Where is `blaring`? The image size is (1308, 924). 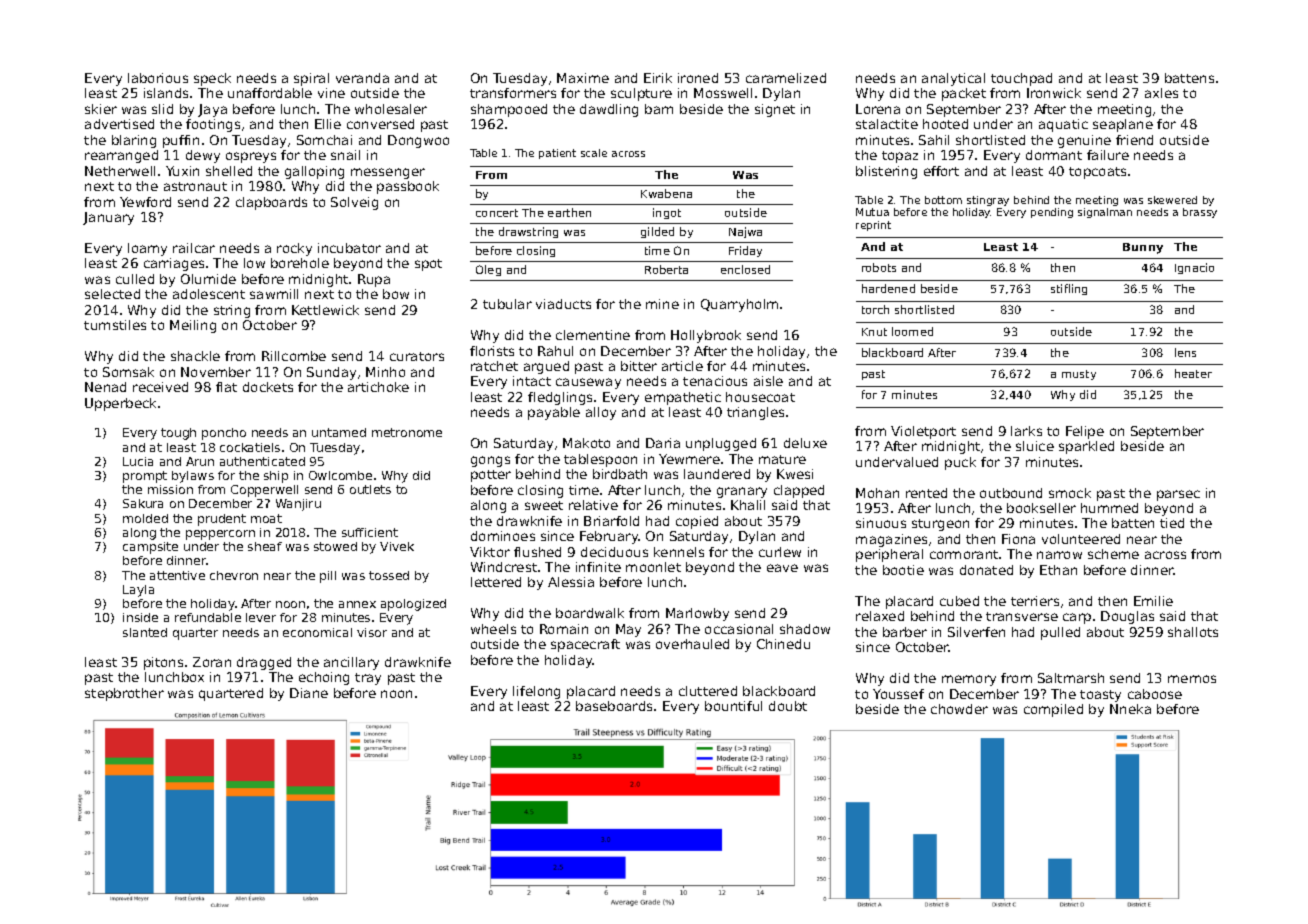 blaring is located at coordinates (134, 141).
